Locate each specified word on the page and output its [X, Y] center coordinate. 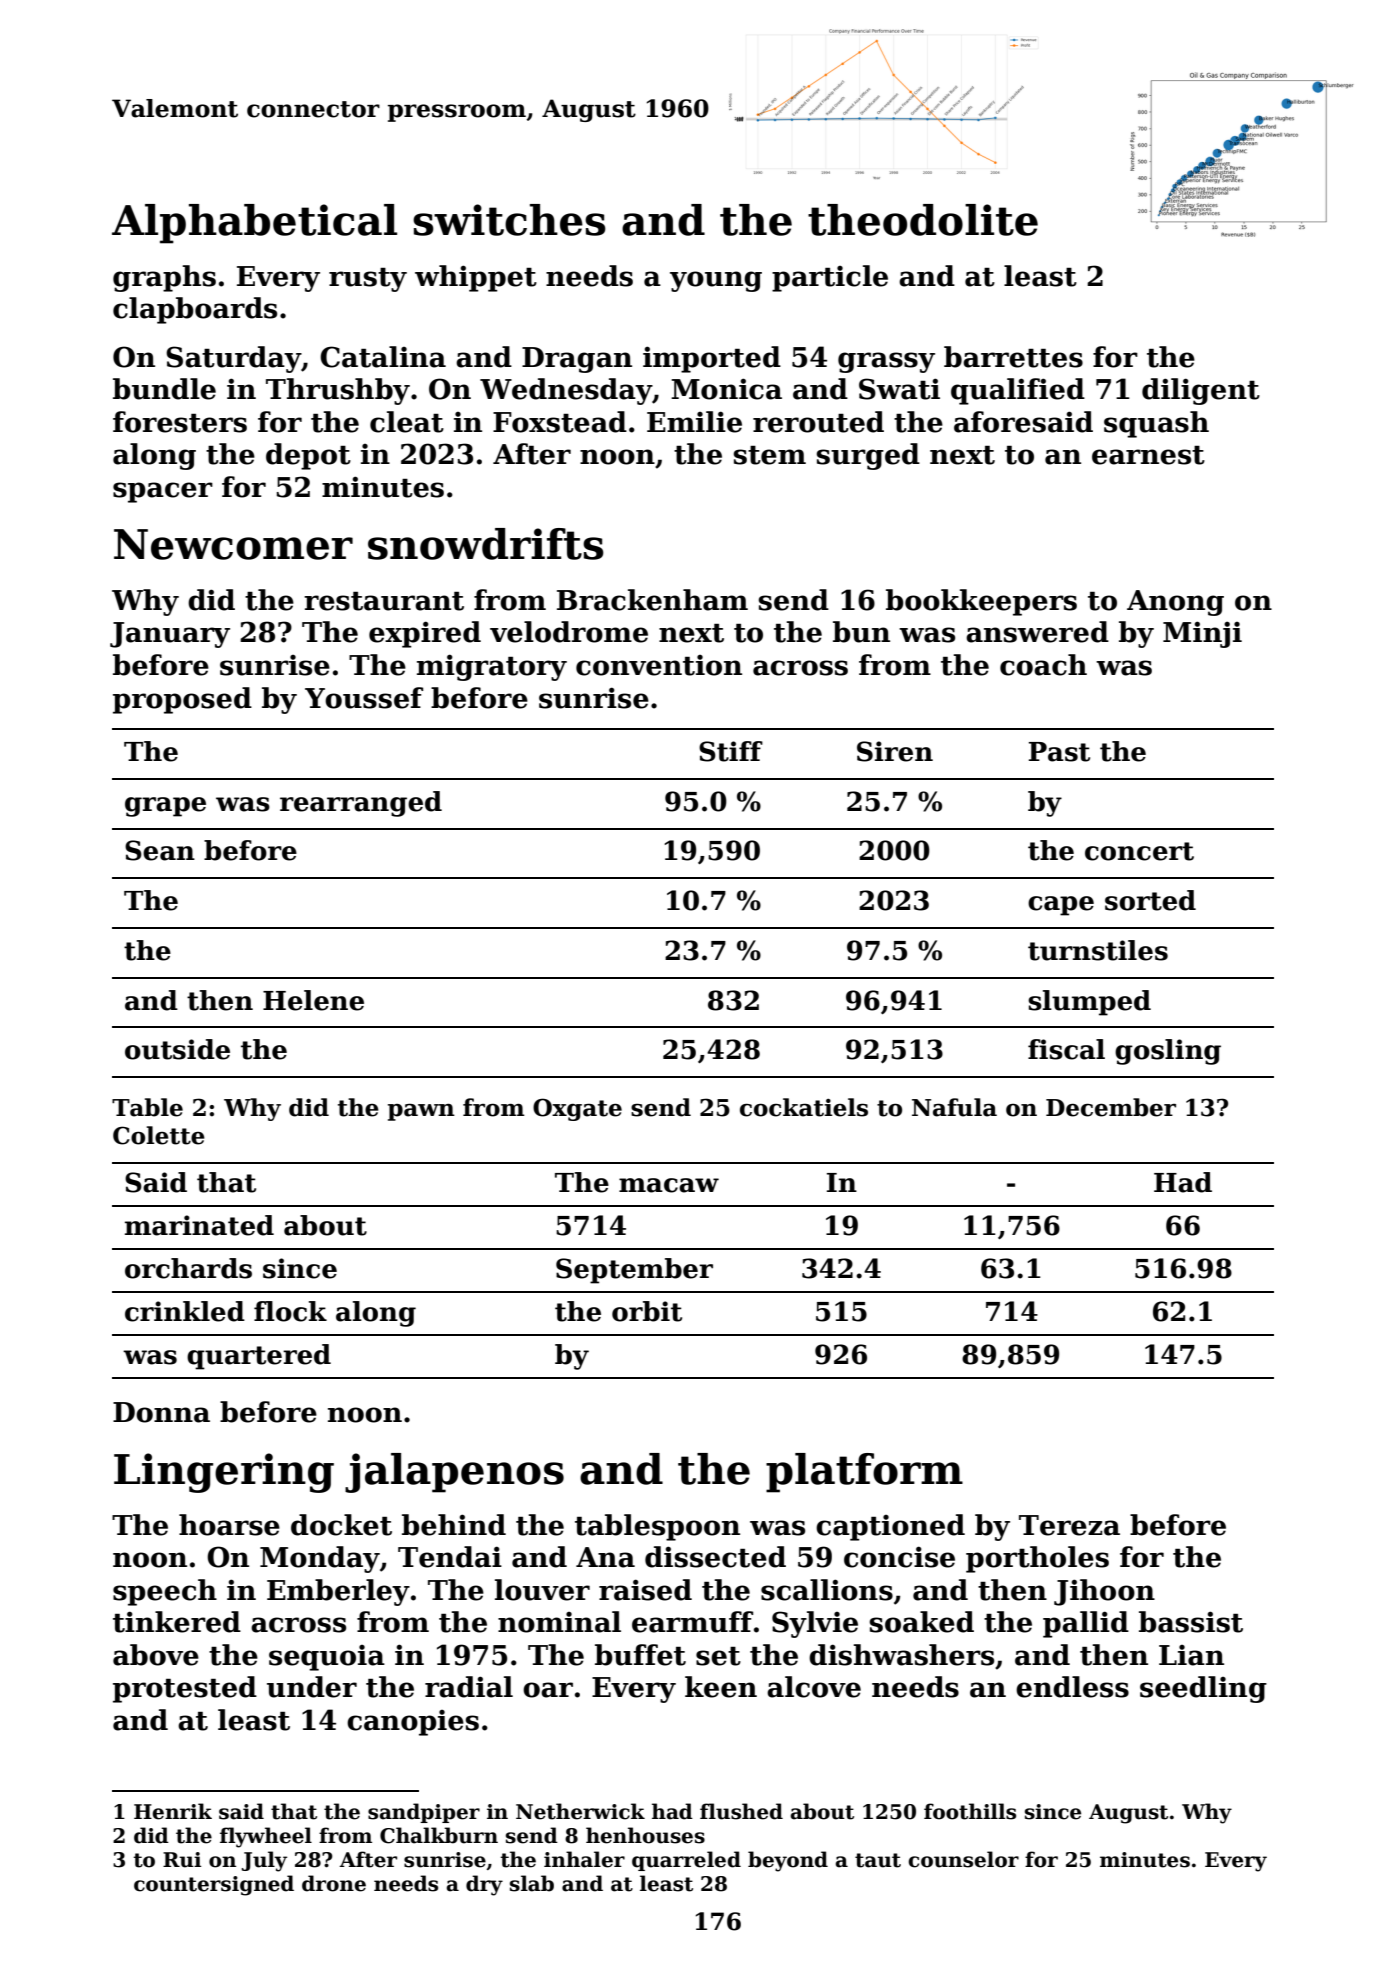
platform [864, 1473]
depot [308, 456]
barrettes [1013, 357]
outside [177, 1049]
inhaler [584, 1859]
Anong [1175, 603]
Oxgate [577, 1109]
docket [341, 1525]
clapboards [195, 310]
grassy [886, 362]
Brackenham [652, 600]
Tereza [1069, 1525]
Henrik [173, 1811]
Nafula [954, 1107]
